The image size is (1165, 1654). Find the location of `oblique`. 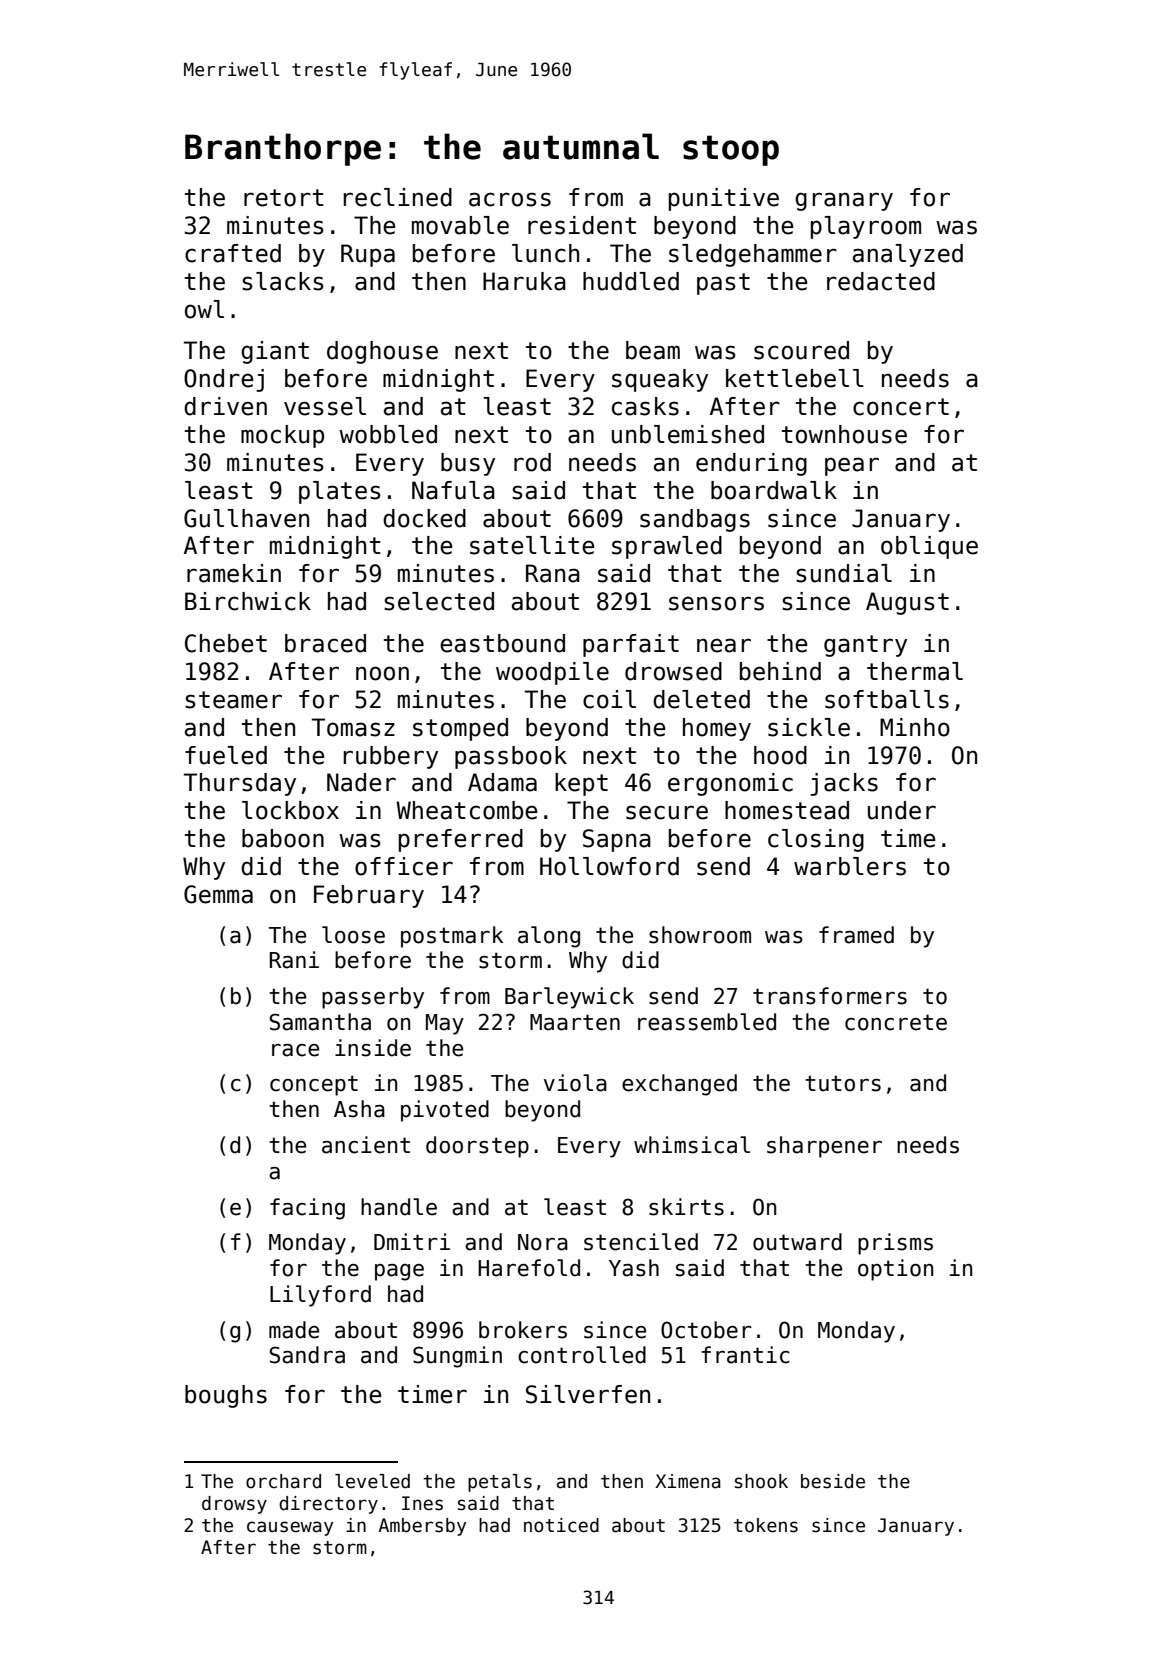

oblique is located at coordinates (929, 547).
